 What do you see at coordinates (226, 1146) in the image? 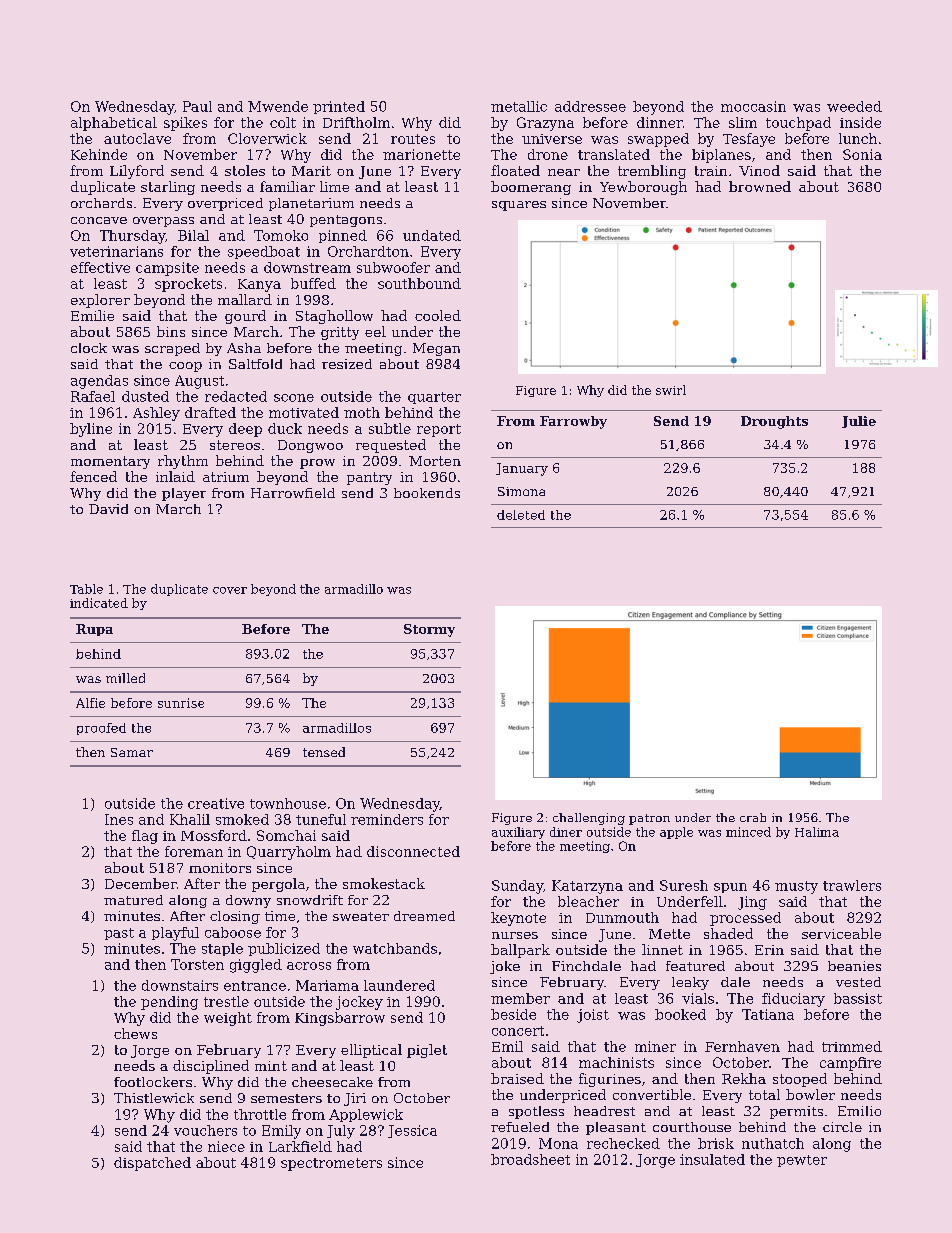
I see `niece` at bounding box center [226, 1146].
